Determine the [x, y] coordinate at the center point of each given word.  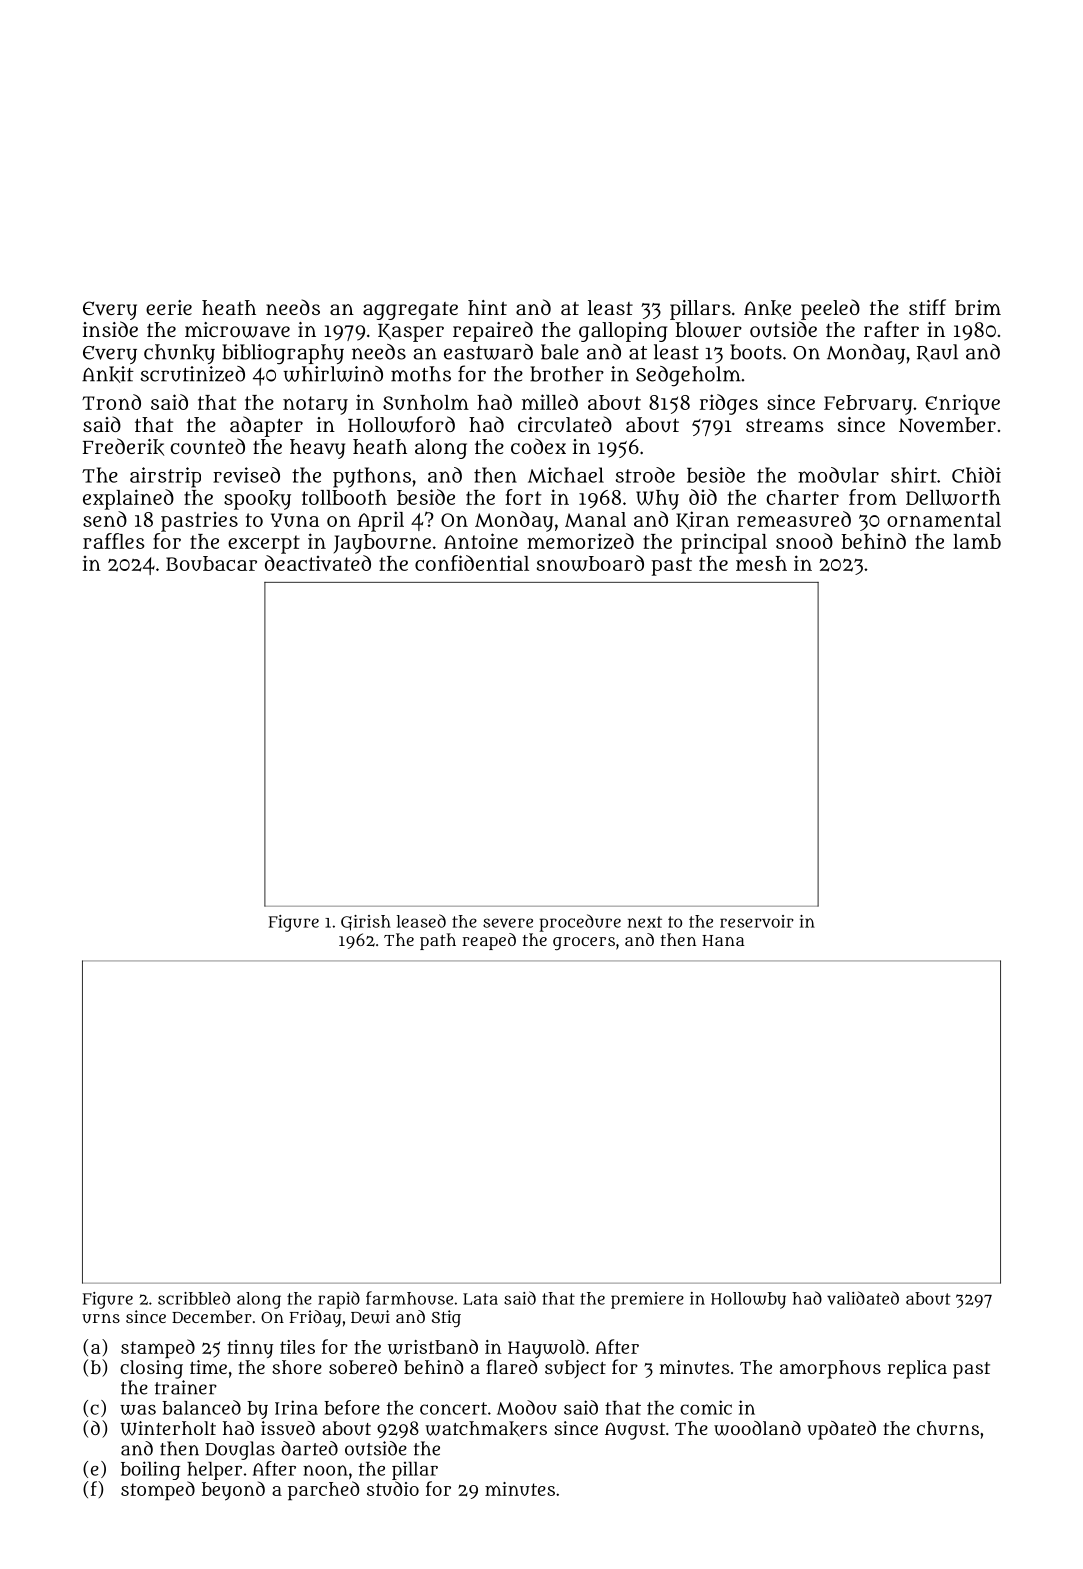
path [438, 941]
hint [487, 307]
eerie [169, 307]
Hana [723, 940]
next [645, 922]
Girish [366, 923]
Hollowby [748, 1300]
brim [978, 307]
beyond [233, 1491]
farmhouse [409, 1298]
